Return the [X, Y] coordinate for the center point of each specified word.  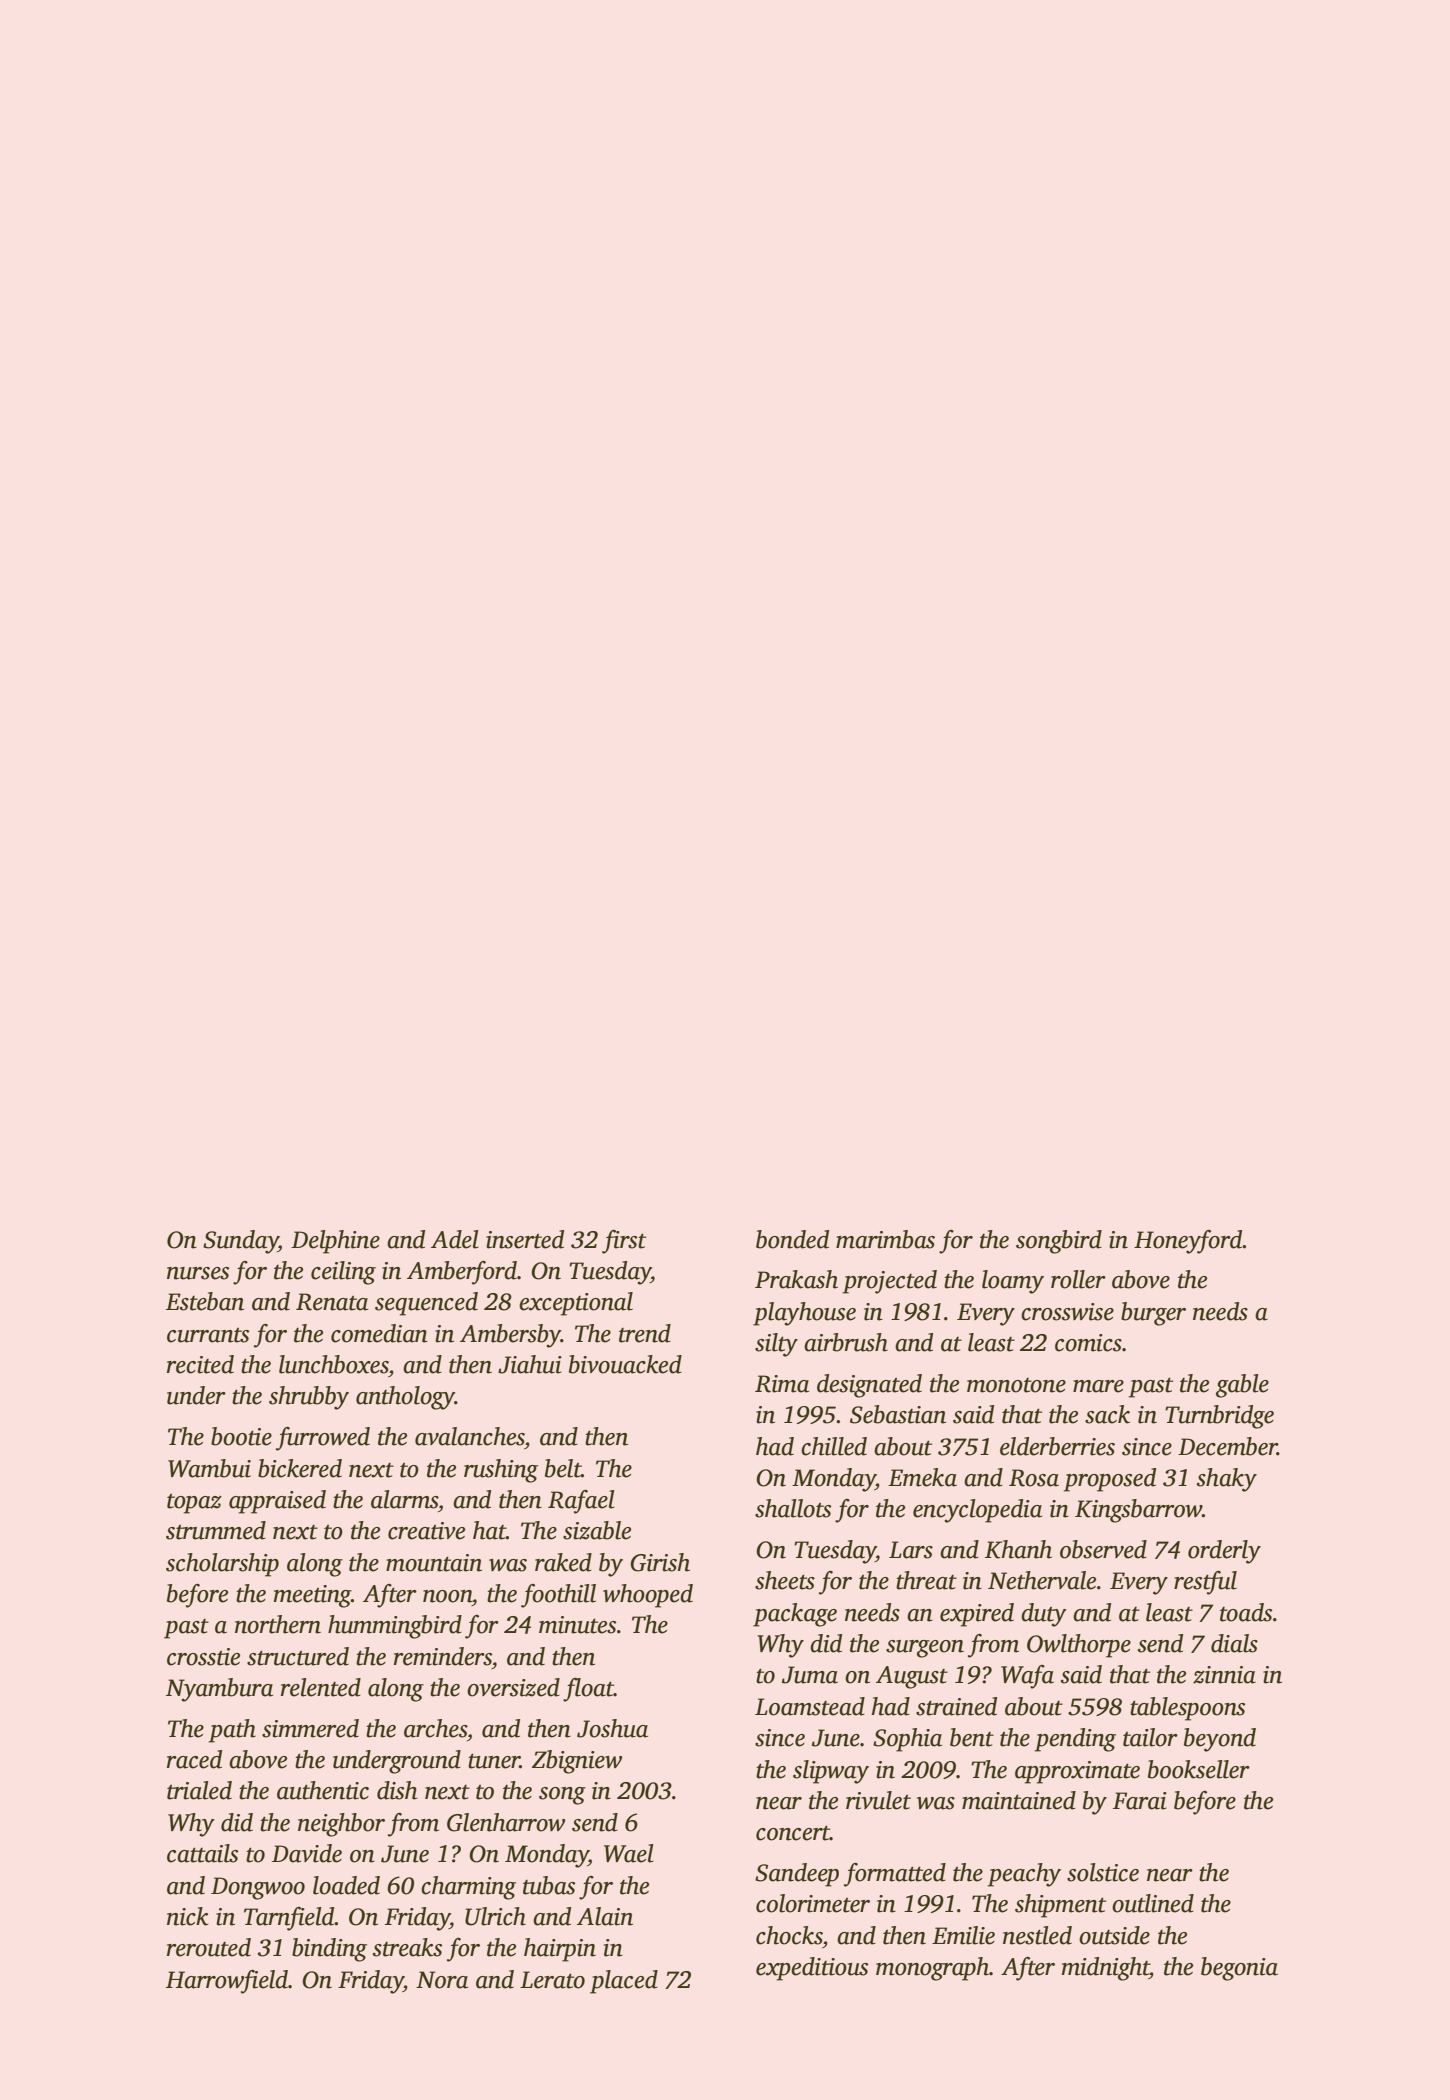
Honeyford [1188, 1242]
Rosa [1034, 1478]
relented [321, 1687]
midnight [1105, 1969]
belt [563, 1468]
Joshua [612, 1728]
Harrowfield [227, 1982]
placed [624, 1982]
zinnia [1224, 1675]
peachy [1024, 1875]
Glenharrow [506, 1822]
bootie [241, 1436]
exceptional [576, 1304]
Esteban [205, 1301]
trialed [199, 1790]
